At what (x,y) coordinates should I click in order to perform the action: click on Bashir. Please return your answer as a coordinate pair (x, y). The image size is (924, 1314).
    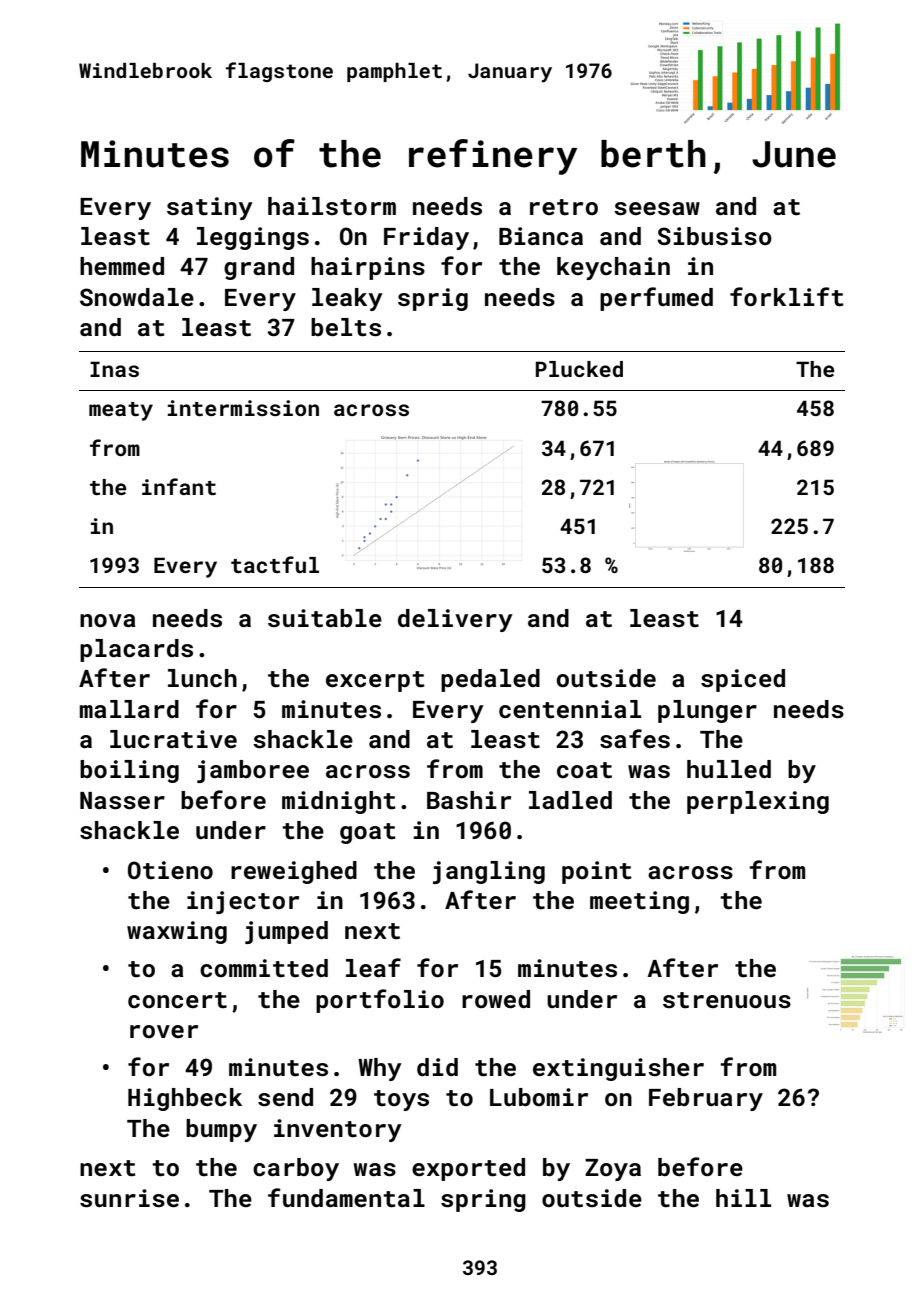
    Looking at the image, I should click on (469, 800).
